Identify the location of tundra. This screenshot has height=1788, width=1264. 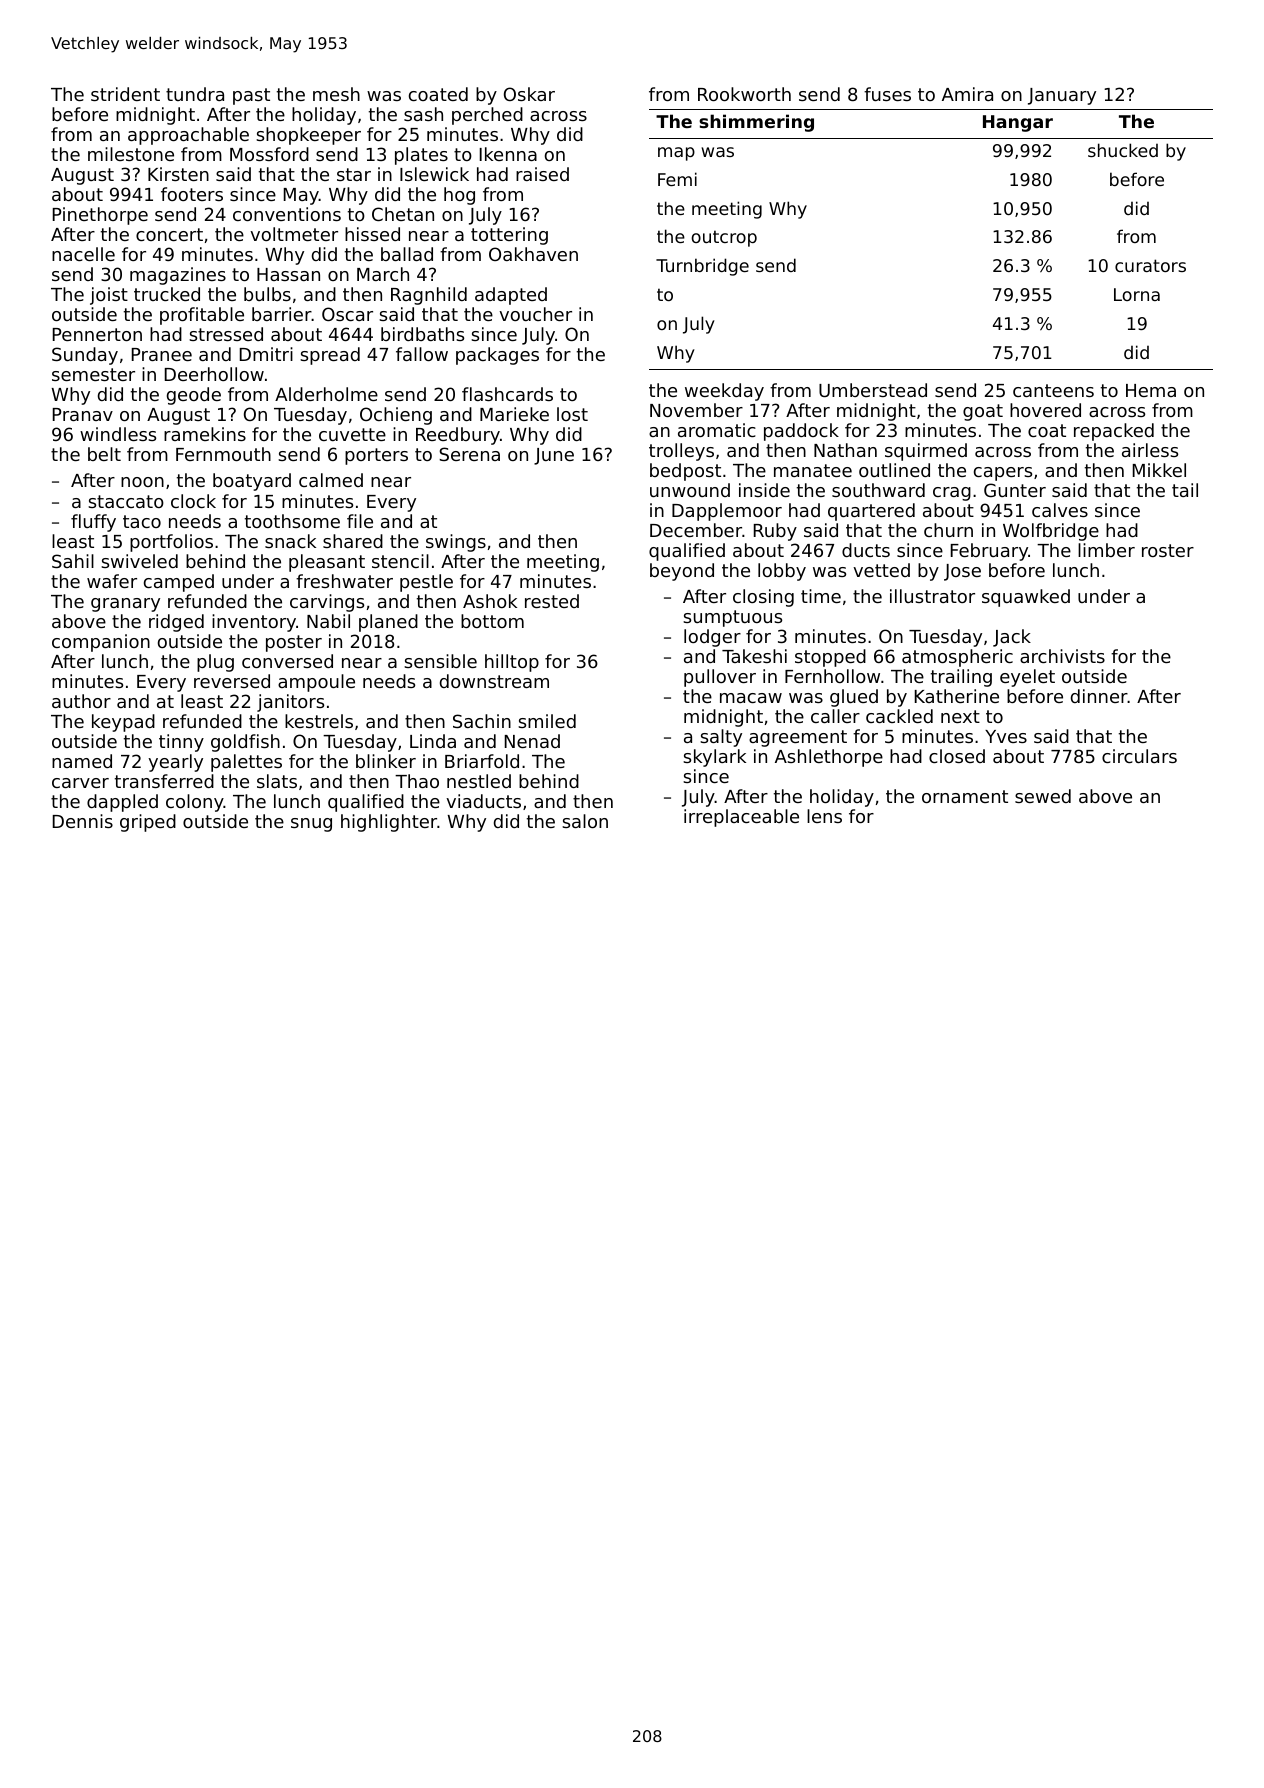
(195, 94).
